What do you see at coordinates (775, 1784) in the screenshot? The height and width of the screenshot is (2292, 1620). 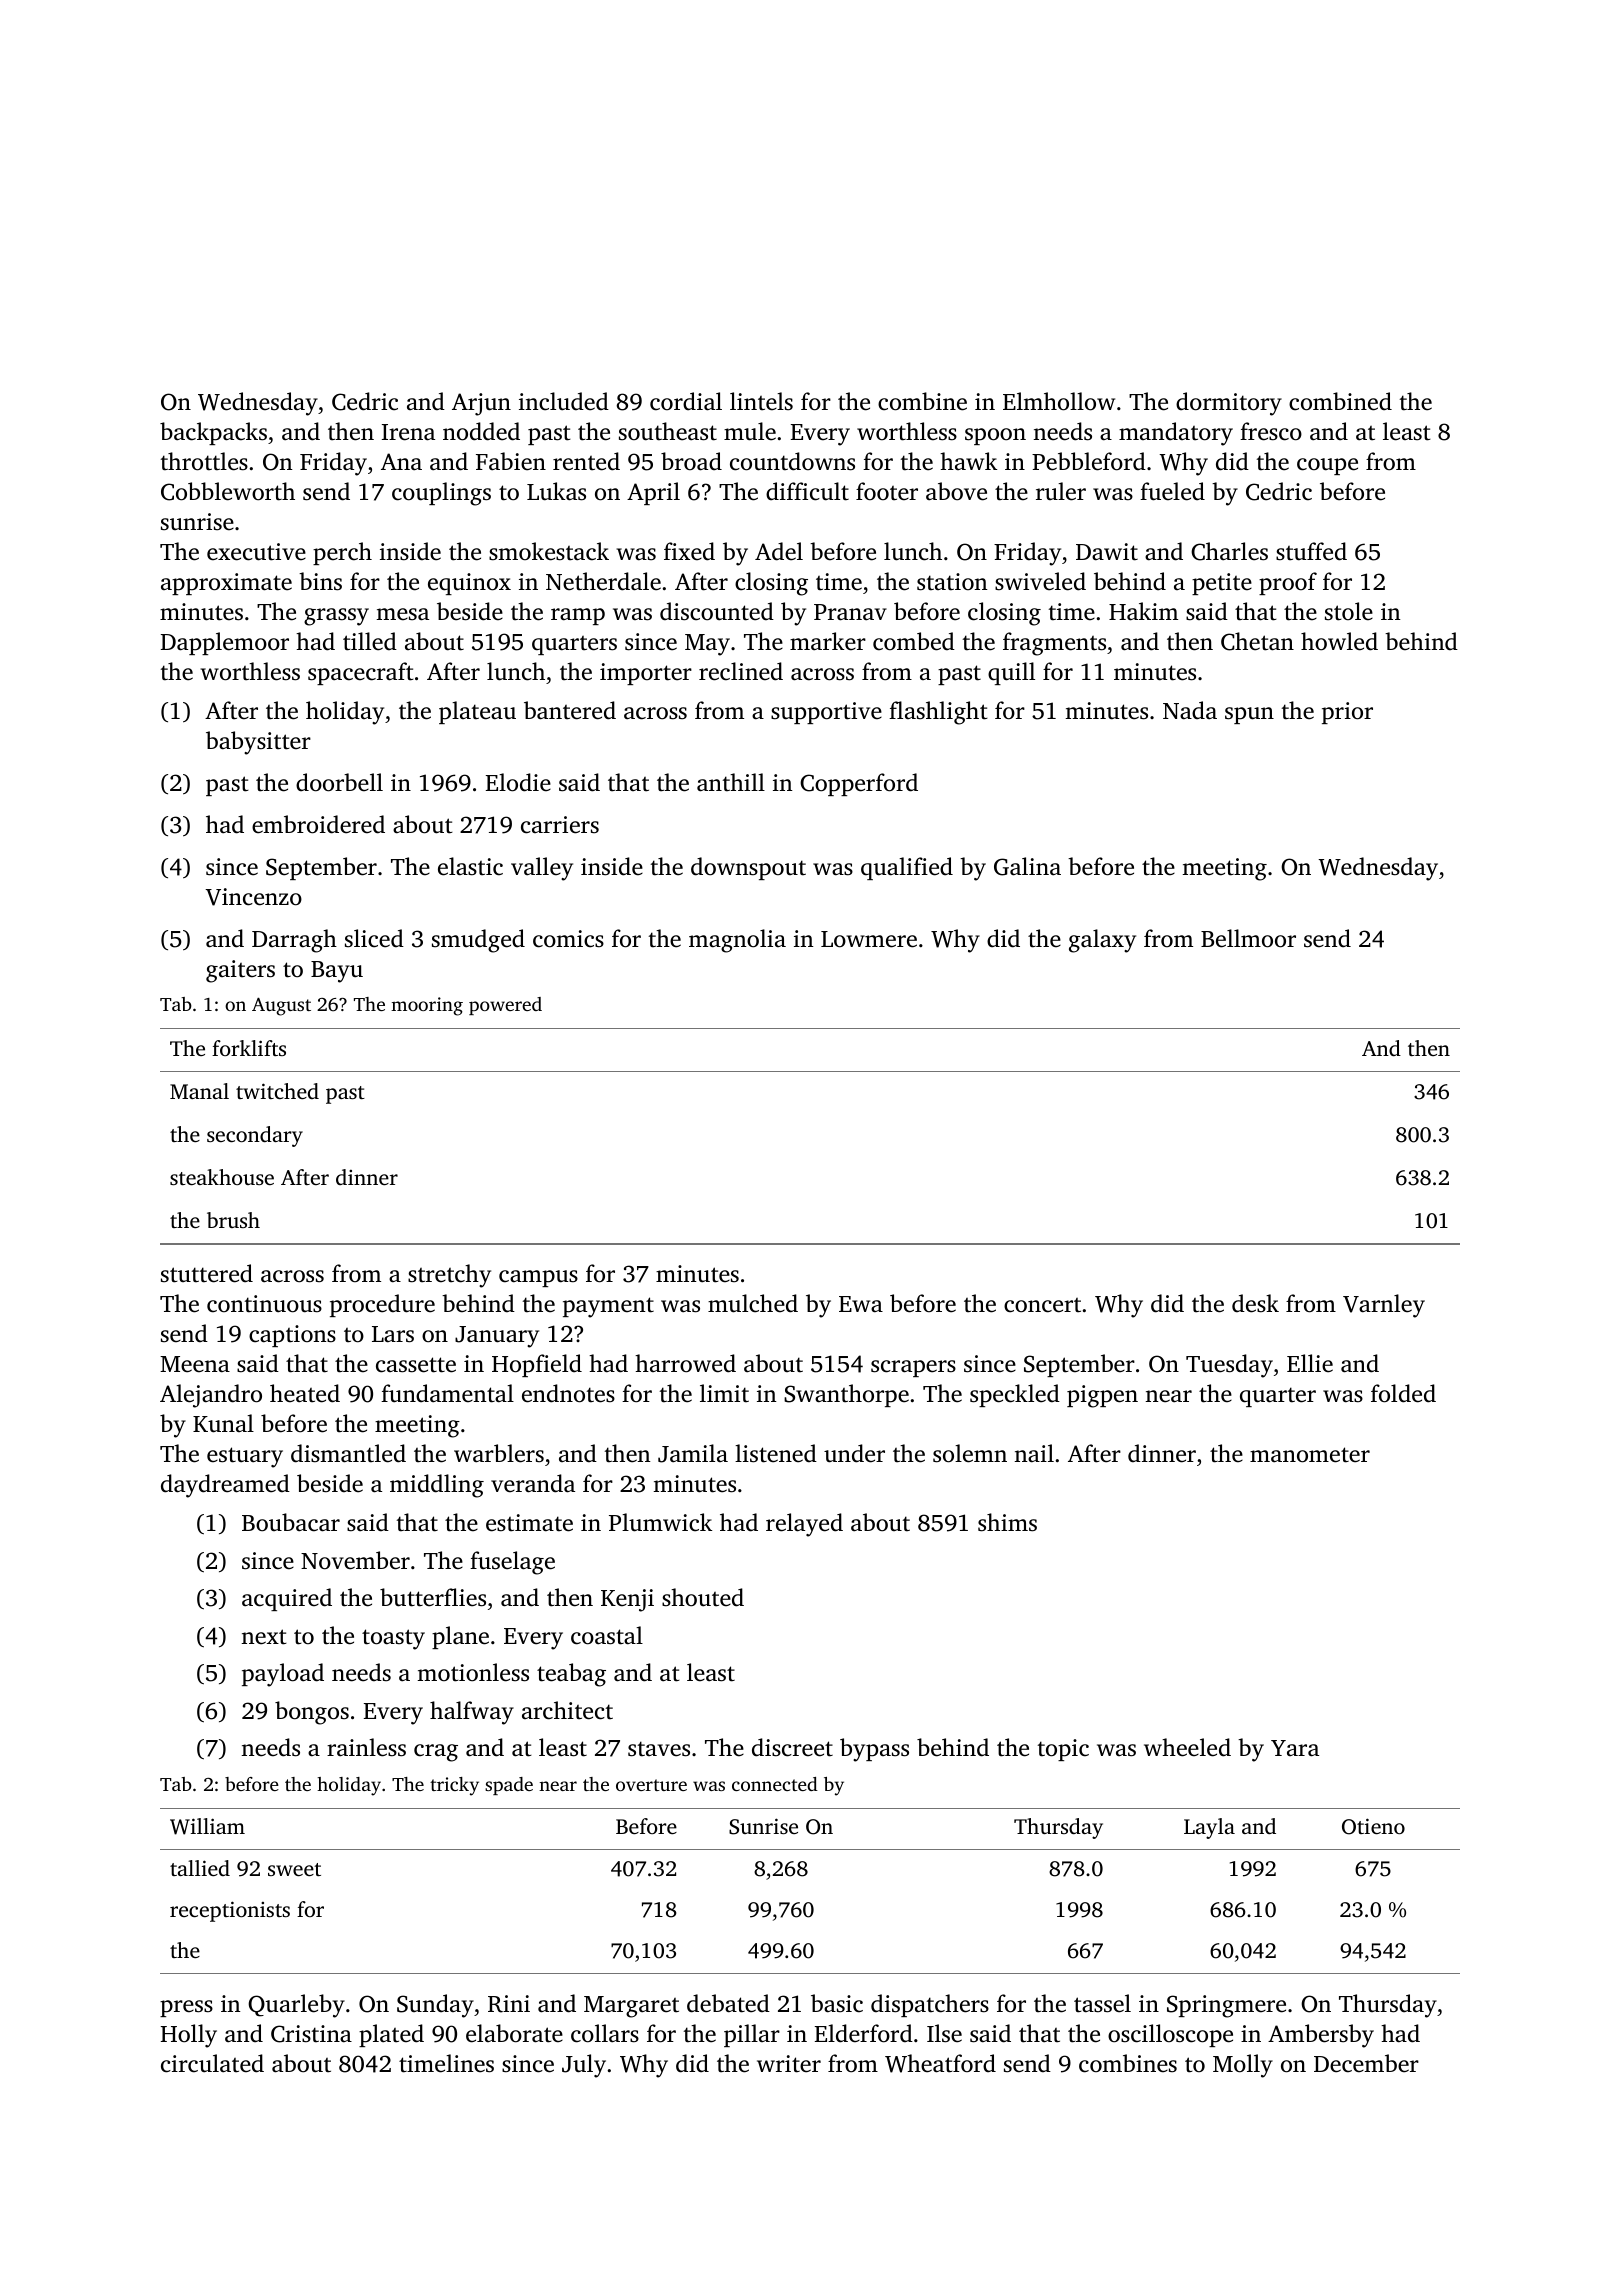 I see `connected` at bounding box center [775, 1784].
